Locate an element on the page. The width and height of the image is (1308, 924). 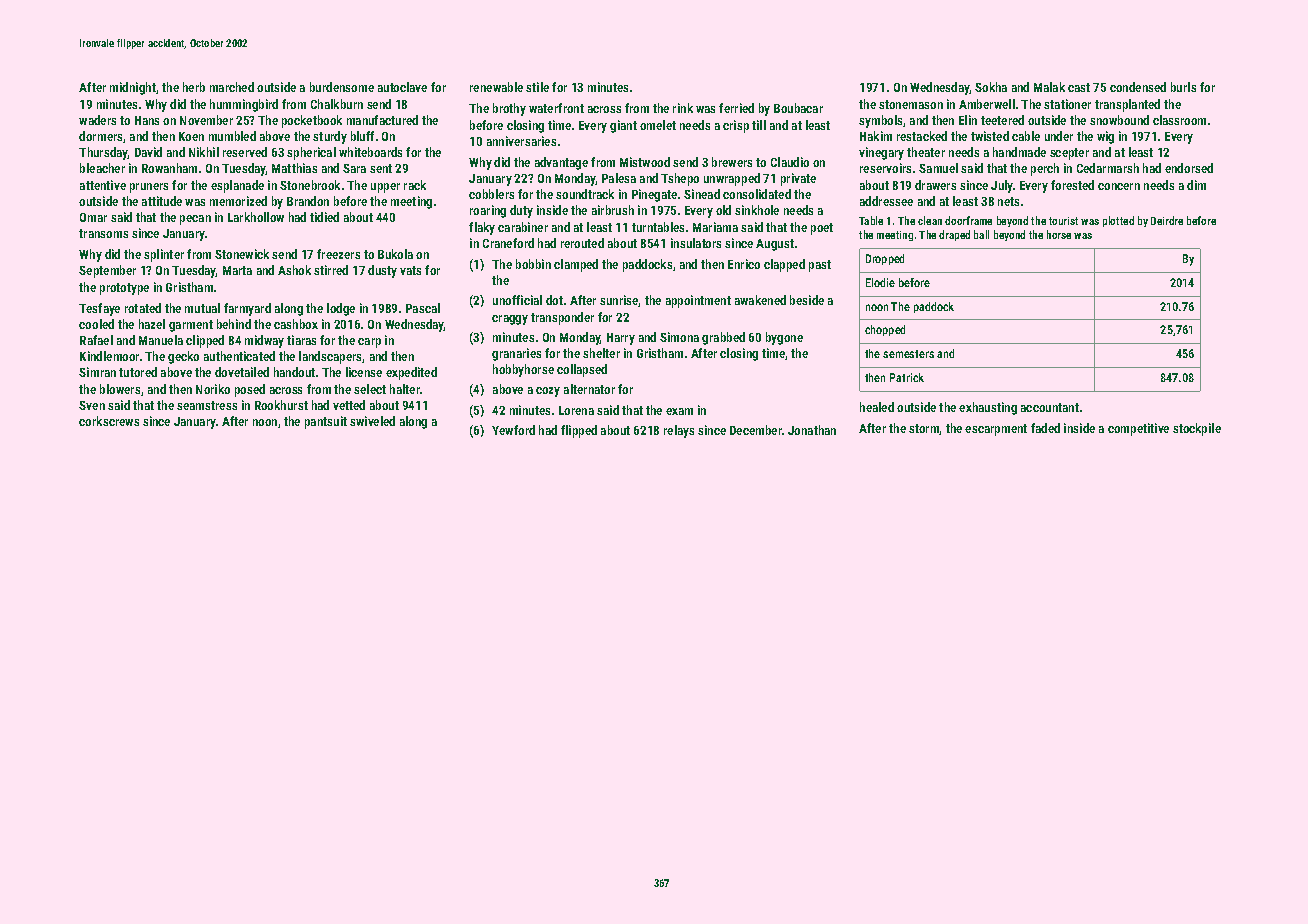
rink is located at coordinates (683, 108).
